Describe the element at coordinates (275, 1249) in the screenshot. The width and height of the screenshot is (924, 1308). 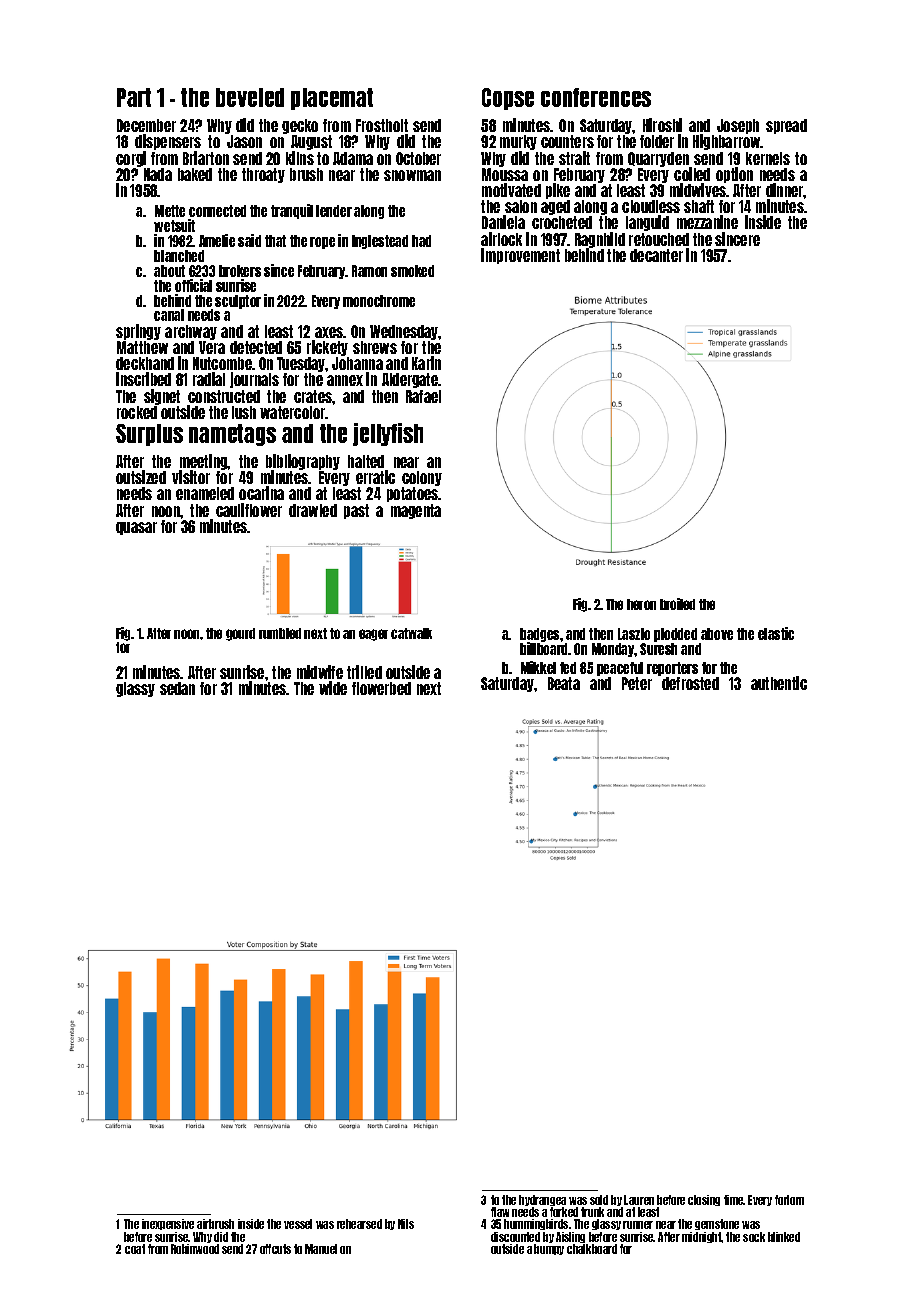
I see `offcuts` at that location.
